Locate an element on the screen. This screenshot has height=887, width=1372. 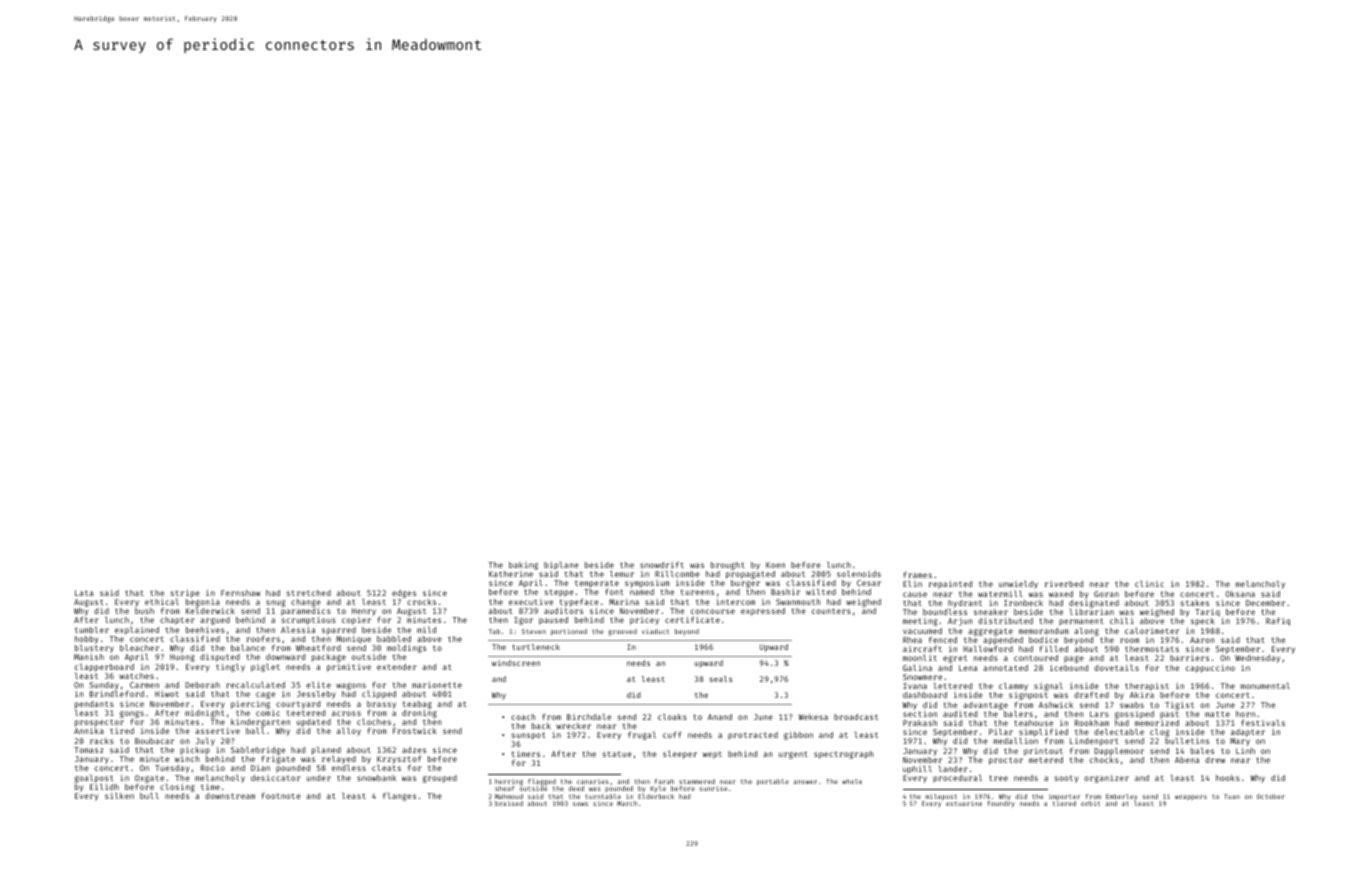
Tariq is located at coordinates (1207, 612).
